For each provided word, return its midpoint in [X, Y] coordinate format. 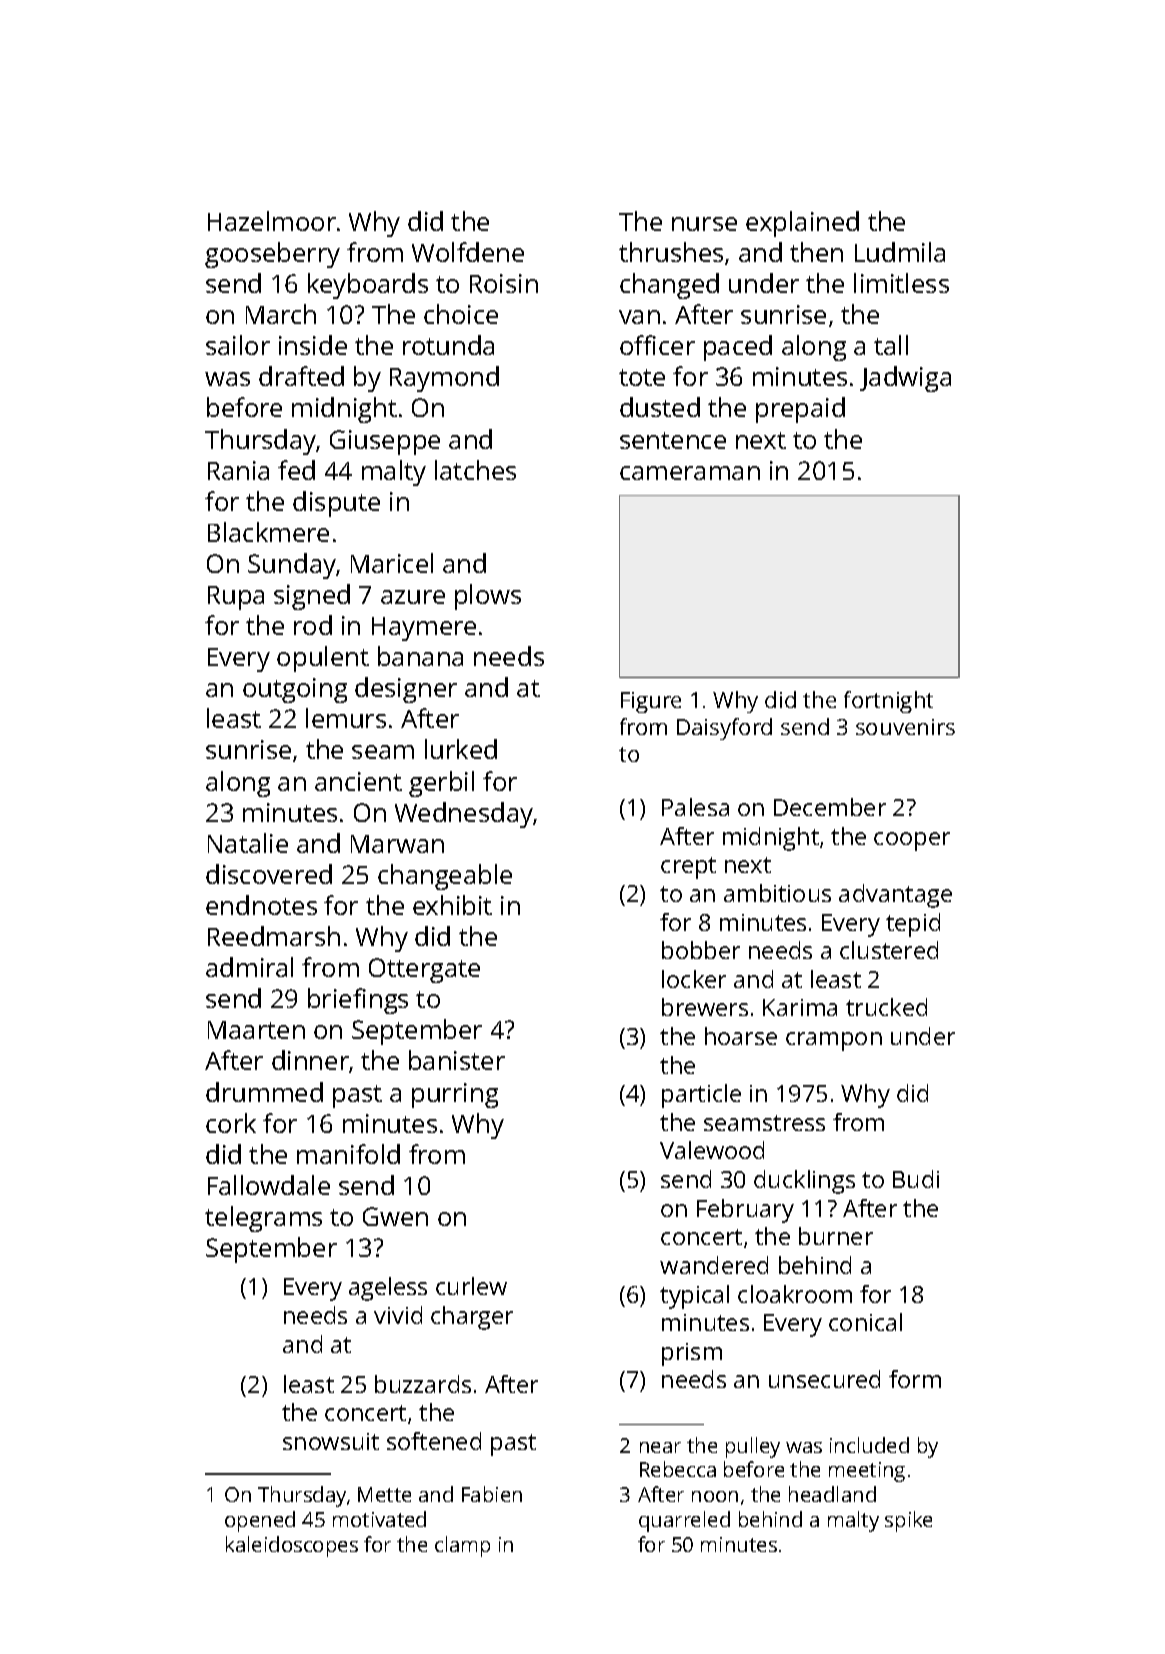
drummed [264, 1092]
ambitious [777, 893]
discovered [269, 874]
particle [701, 1096]
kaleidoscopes [292, 1546]
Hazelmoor [272, 221]
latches [475, 470]
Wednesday [464, 815]
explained [802, 224]
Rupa [236, 598]
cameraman [690, 473]
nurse [704, 224]
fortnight [888, 702]
